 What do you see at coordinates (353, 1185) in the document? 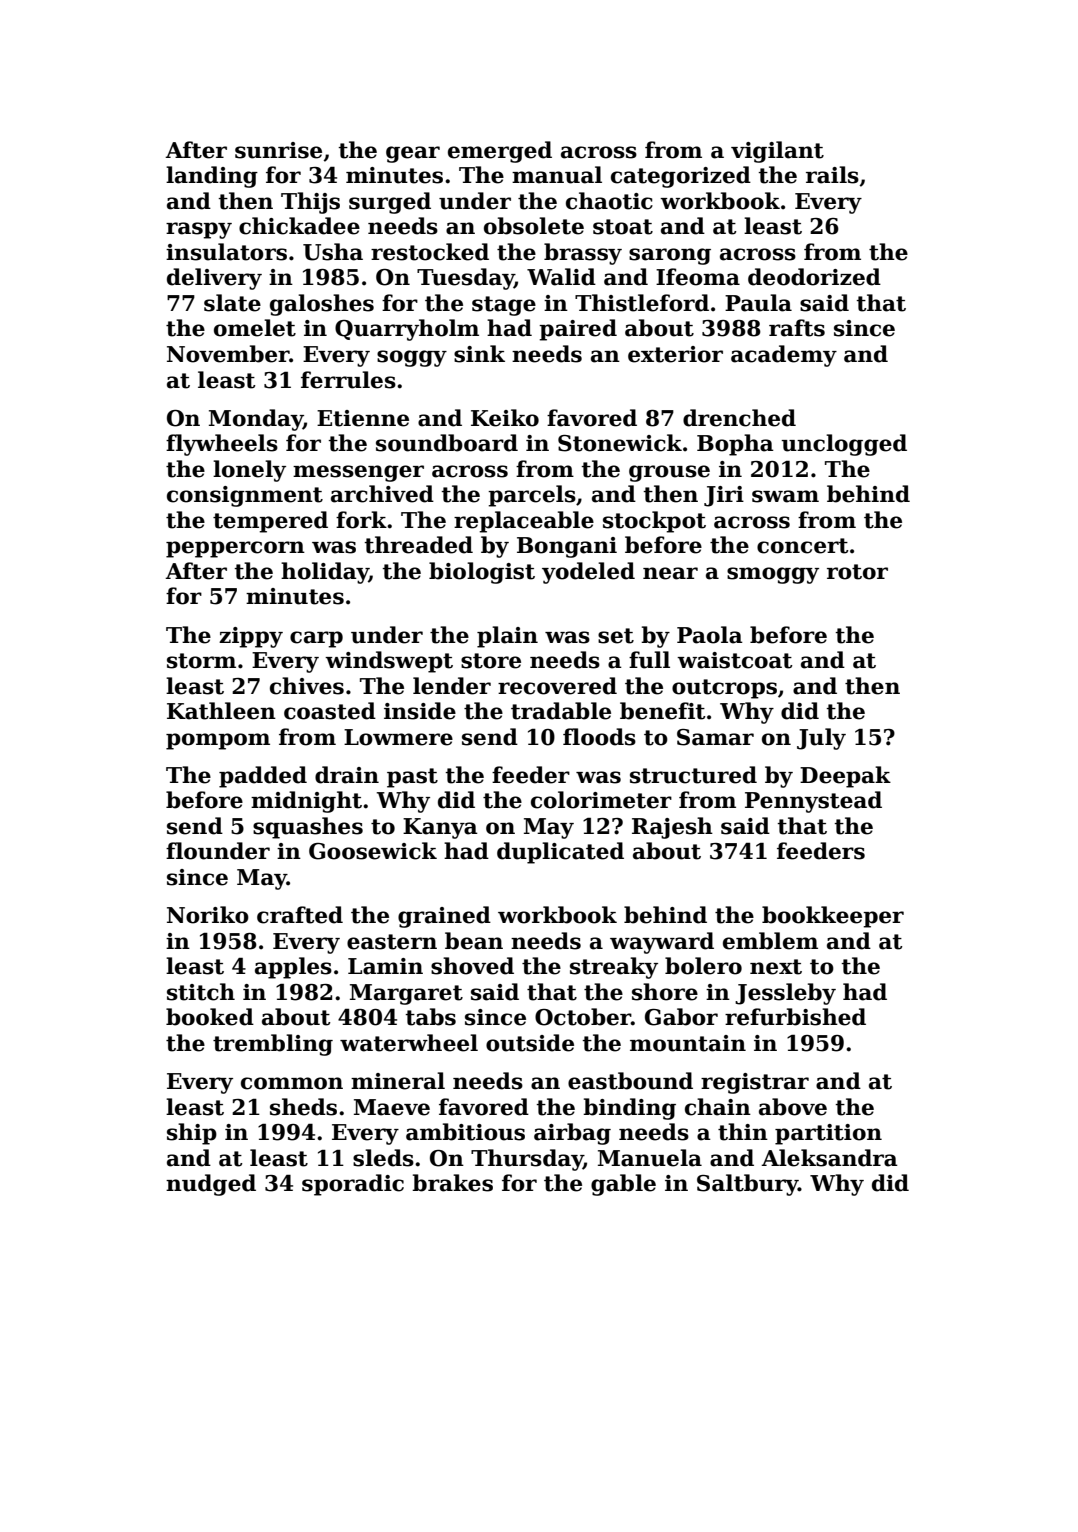
I see `sporadic` at bounding box center [353, 1185].
